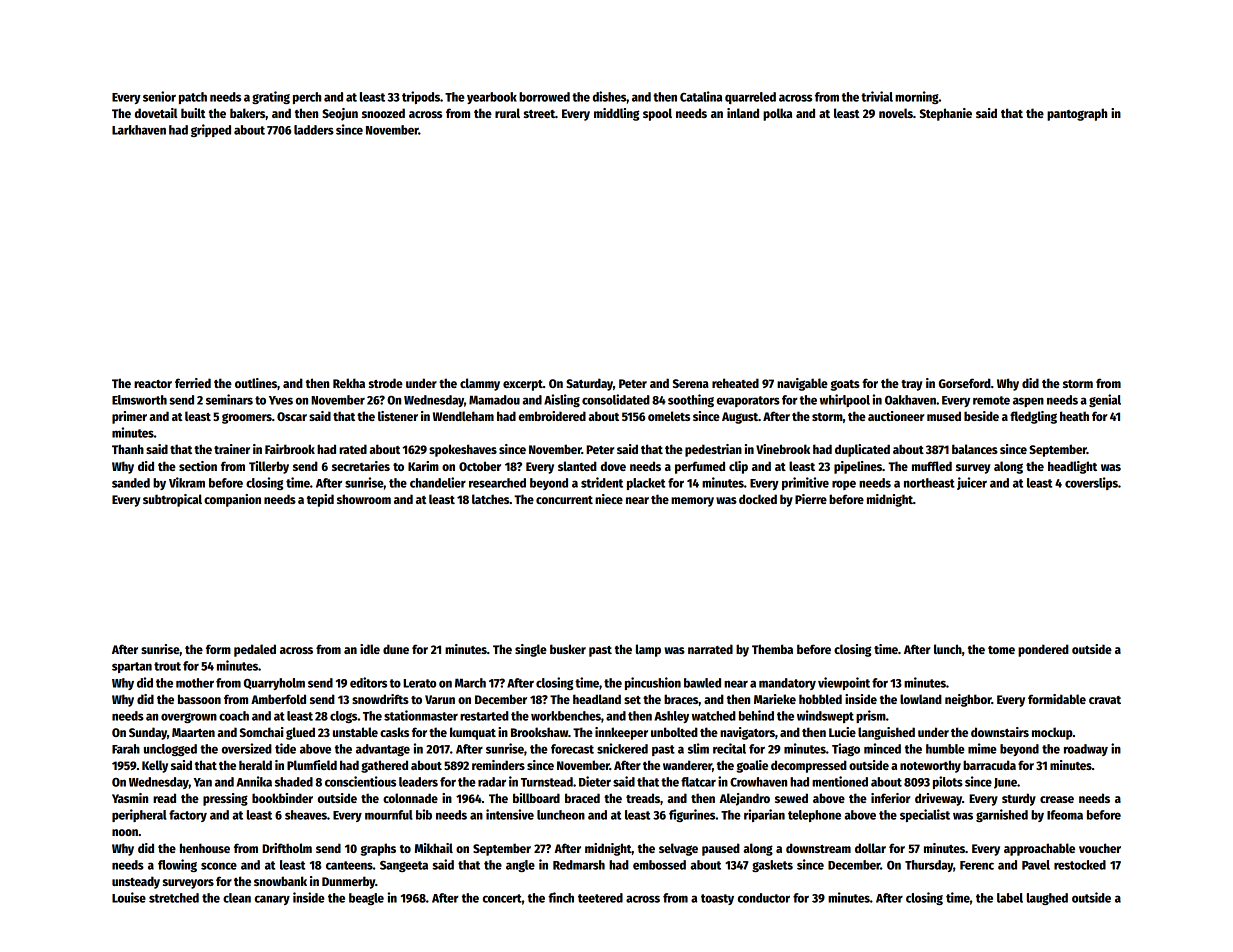 Image resolution: width=1233 pixels, height=952 pixels. I want to click on pantograph, so click(1077, 114).
